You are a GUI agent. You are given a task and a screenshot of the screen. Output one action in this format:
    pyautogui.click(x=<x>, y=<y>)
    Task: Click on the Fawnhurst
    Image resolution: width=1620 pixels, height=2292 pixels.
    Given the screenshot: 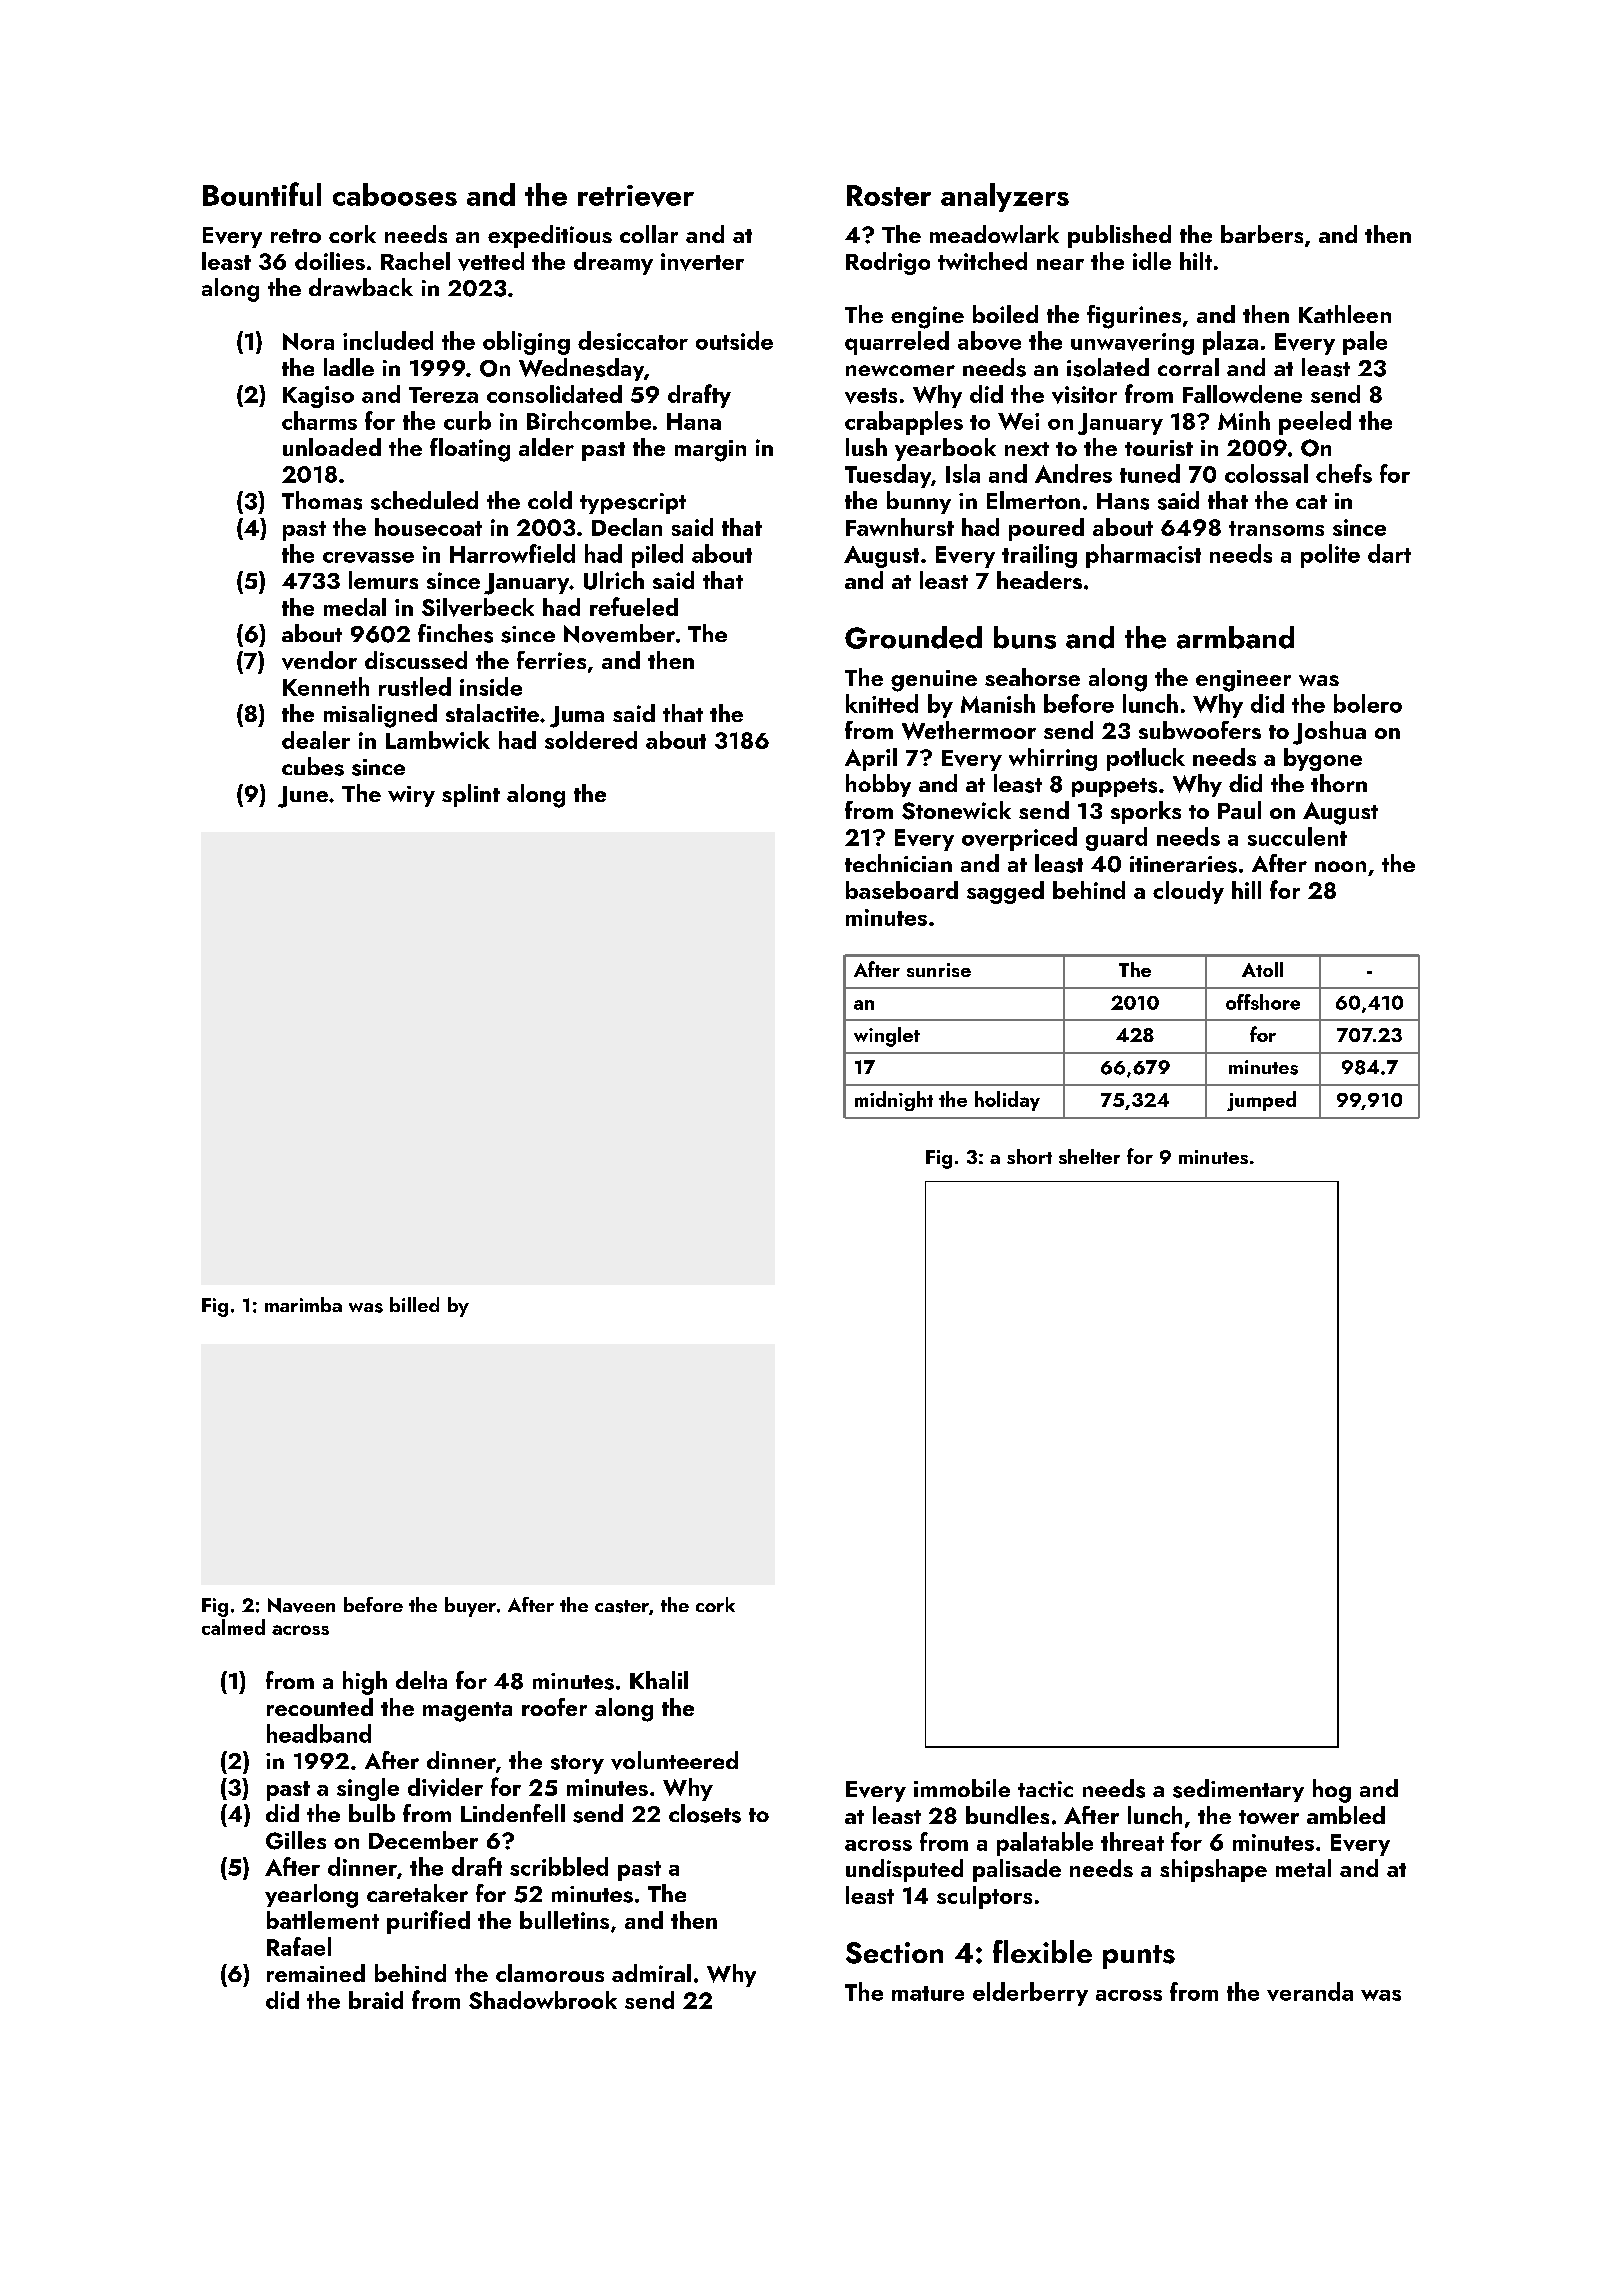 What is the action you would take?
    pyautogui.click(x=900, y=527)
